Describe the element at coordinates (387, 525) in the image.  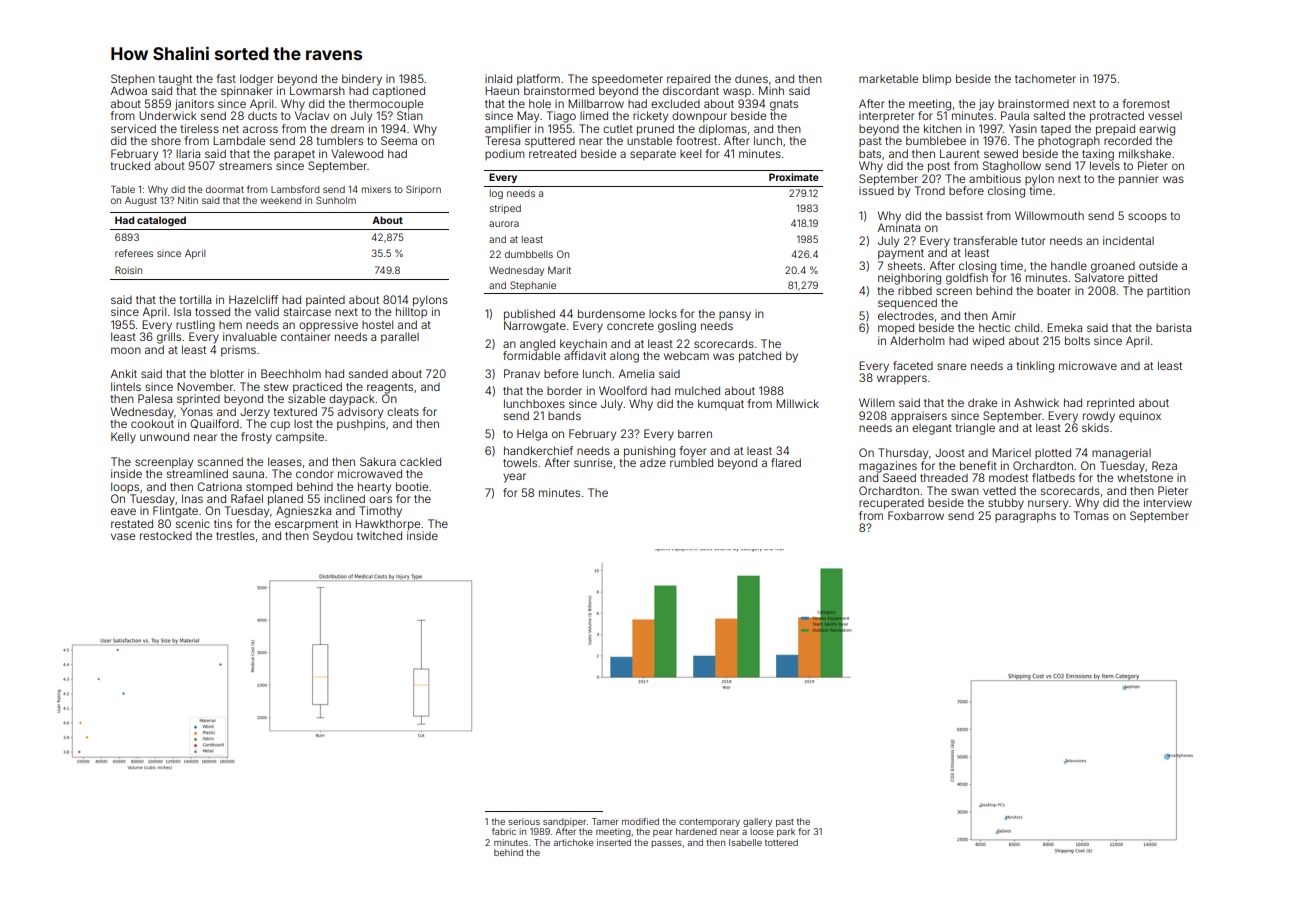
I see `Hawkthorpe` at that location.
